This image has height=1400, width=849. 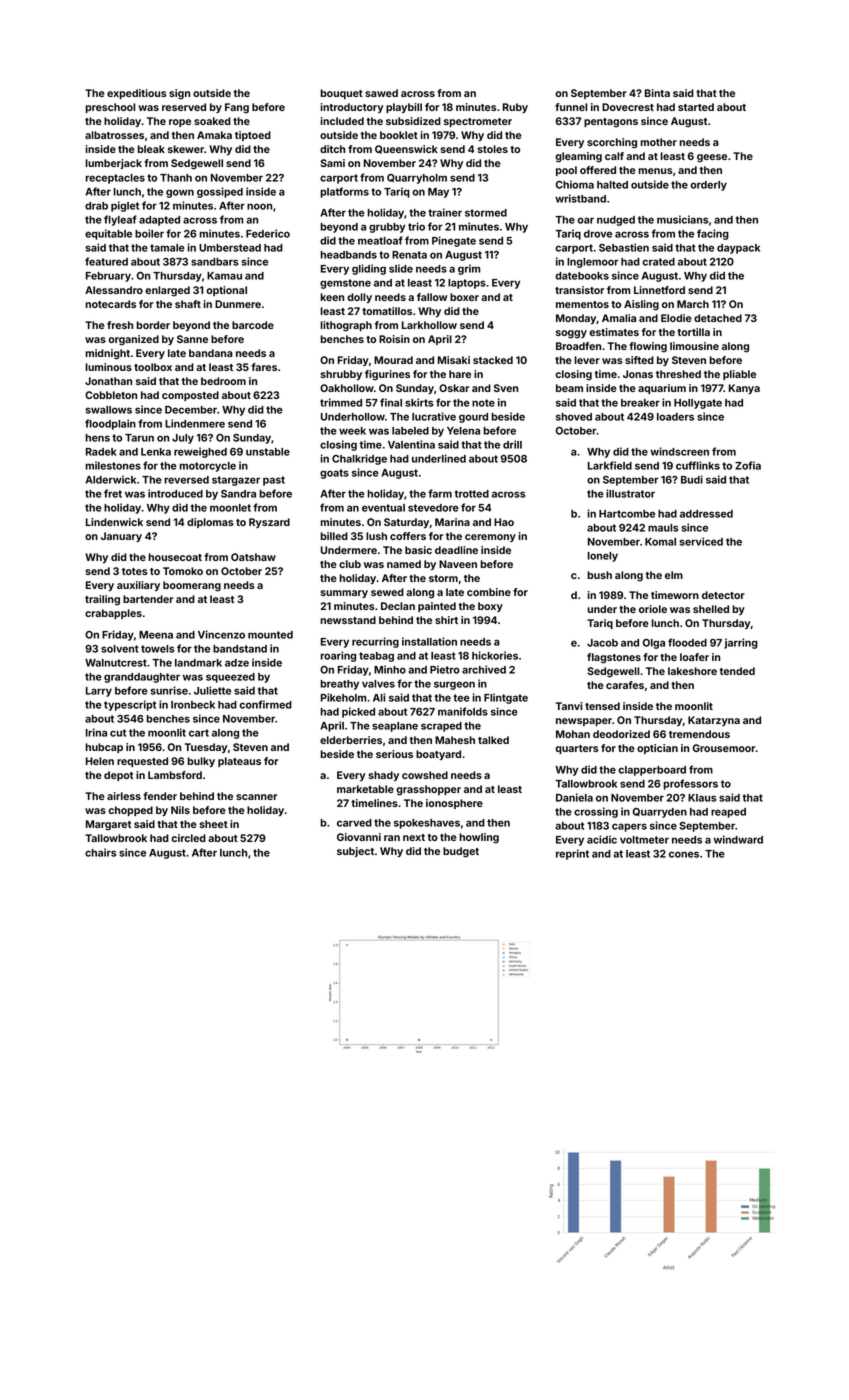 I want to click on eventual, so click(x=383, y=508).
